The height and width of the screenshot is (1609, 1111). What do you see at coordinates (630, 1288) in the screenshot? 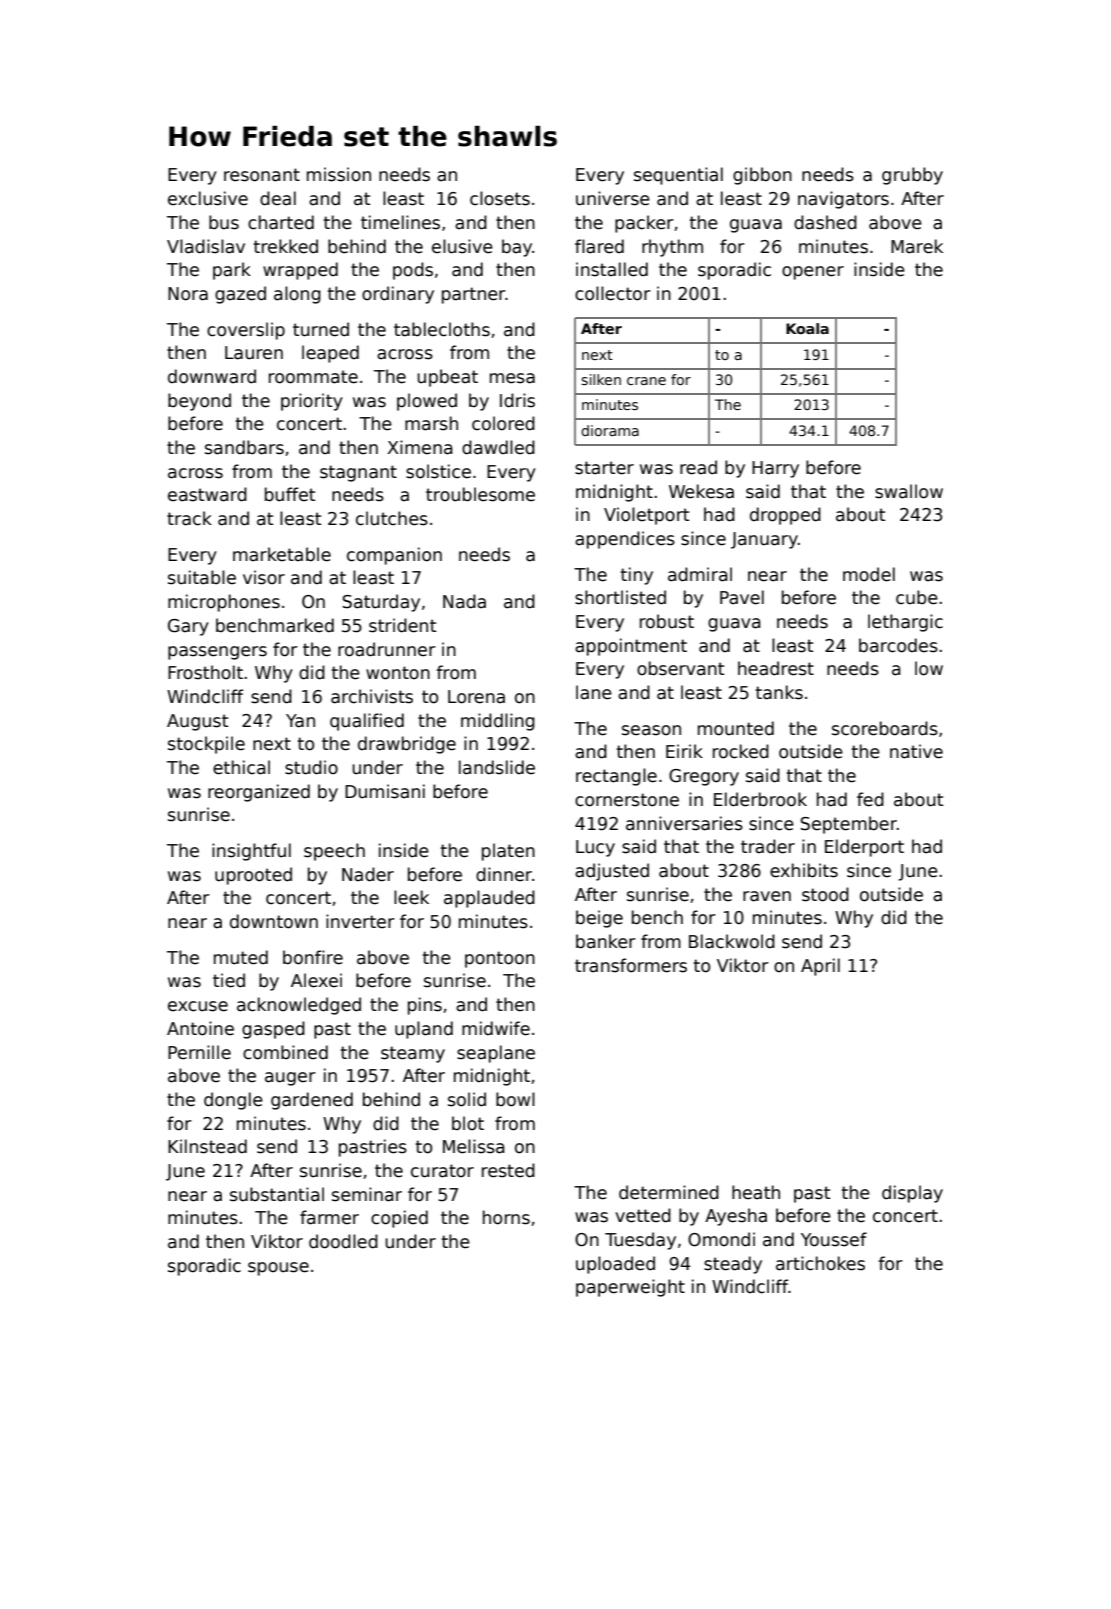
I see `paperweight` at bounding box center [630, 1288].
